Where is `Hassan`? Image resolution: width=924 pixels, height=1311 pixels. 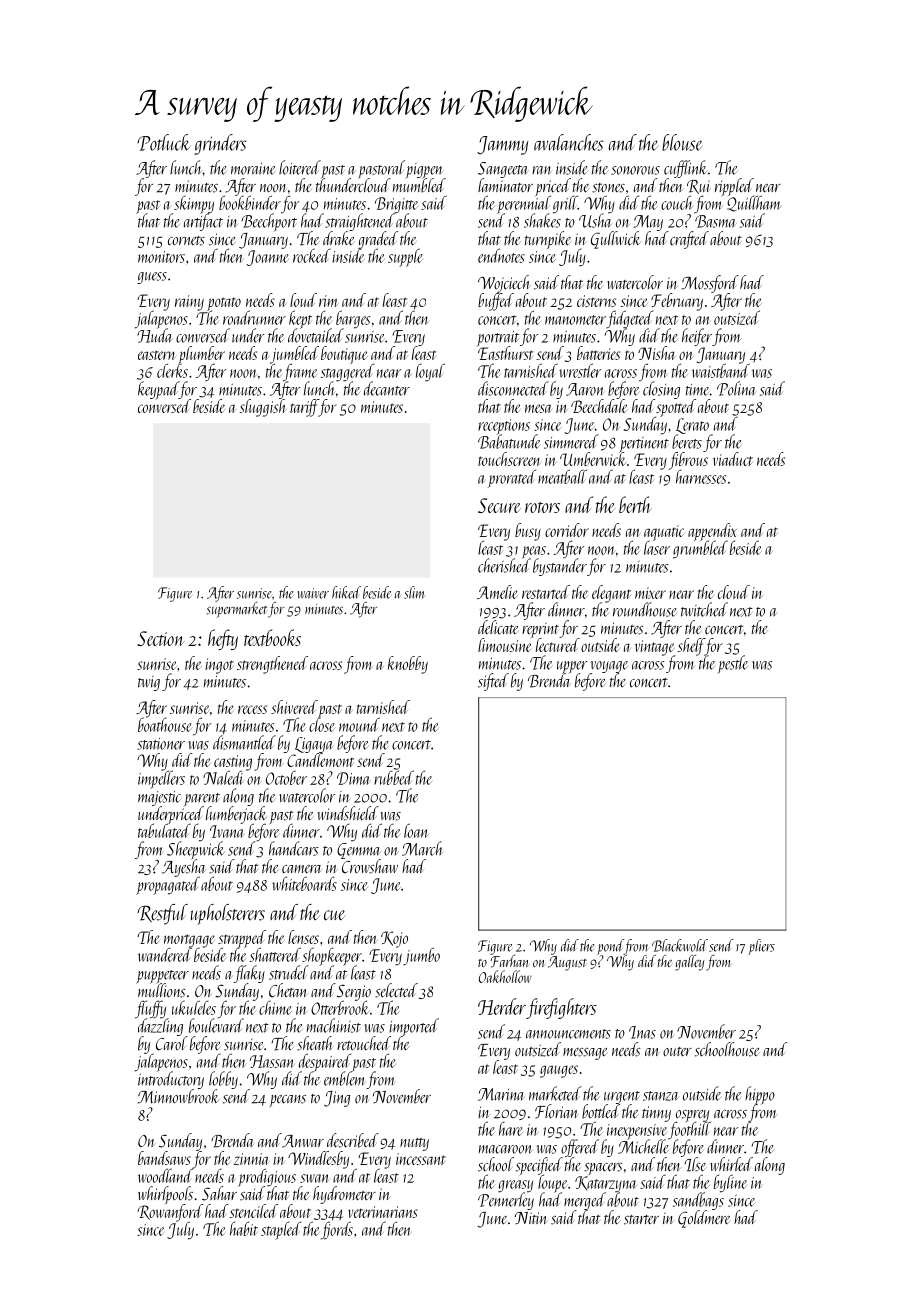
Hassan is located at coordinates (272, 1061).
